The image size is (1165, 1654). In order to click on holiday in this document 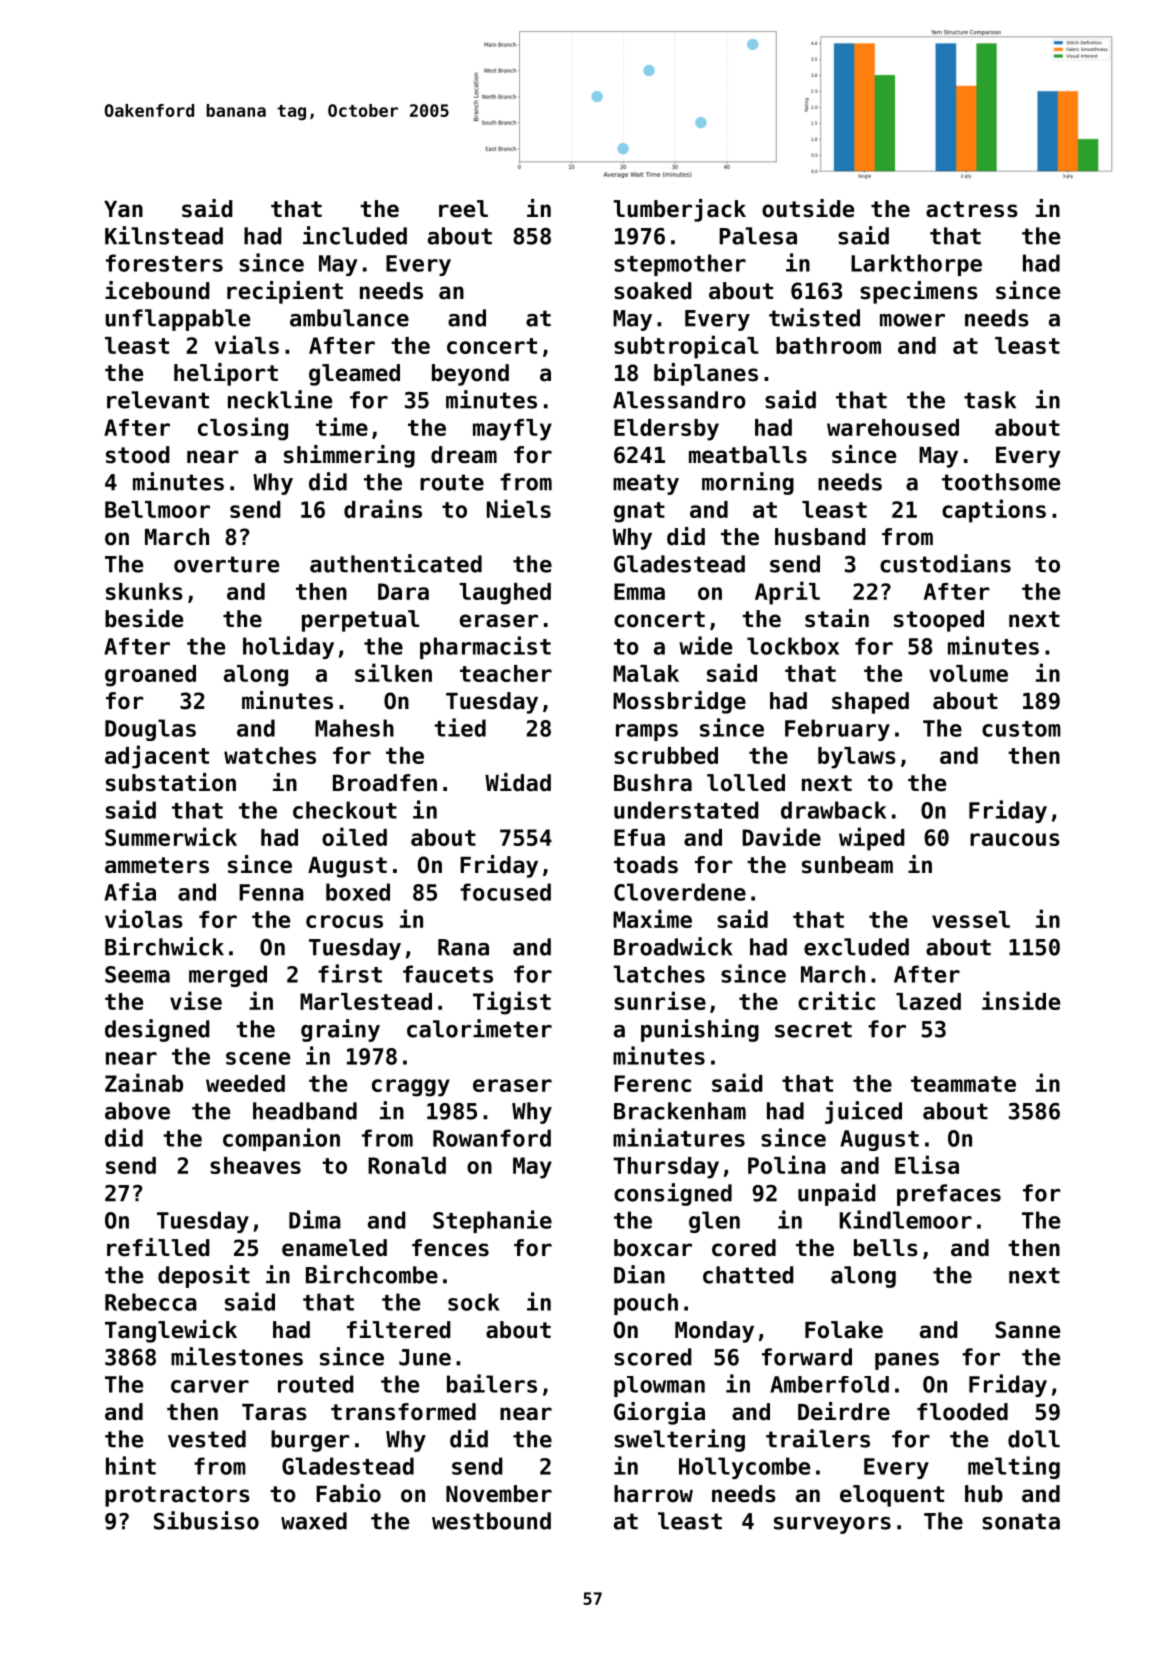, I will do `click(288, 647)`.
